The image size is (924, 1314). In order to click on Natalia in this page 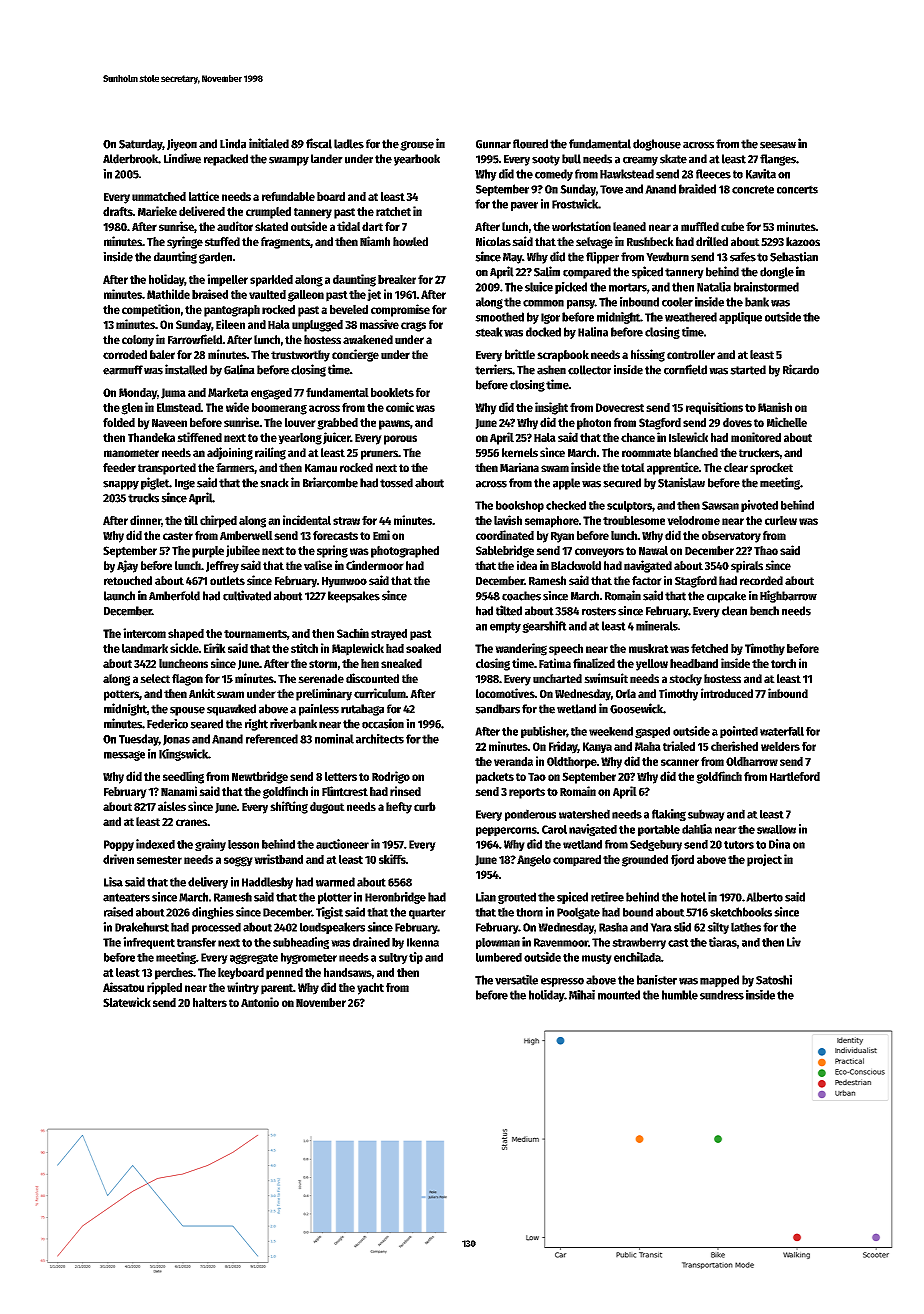, I will do `click(714, 287)`.
